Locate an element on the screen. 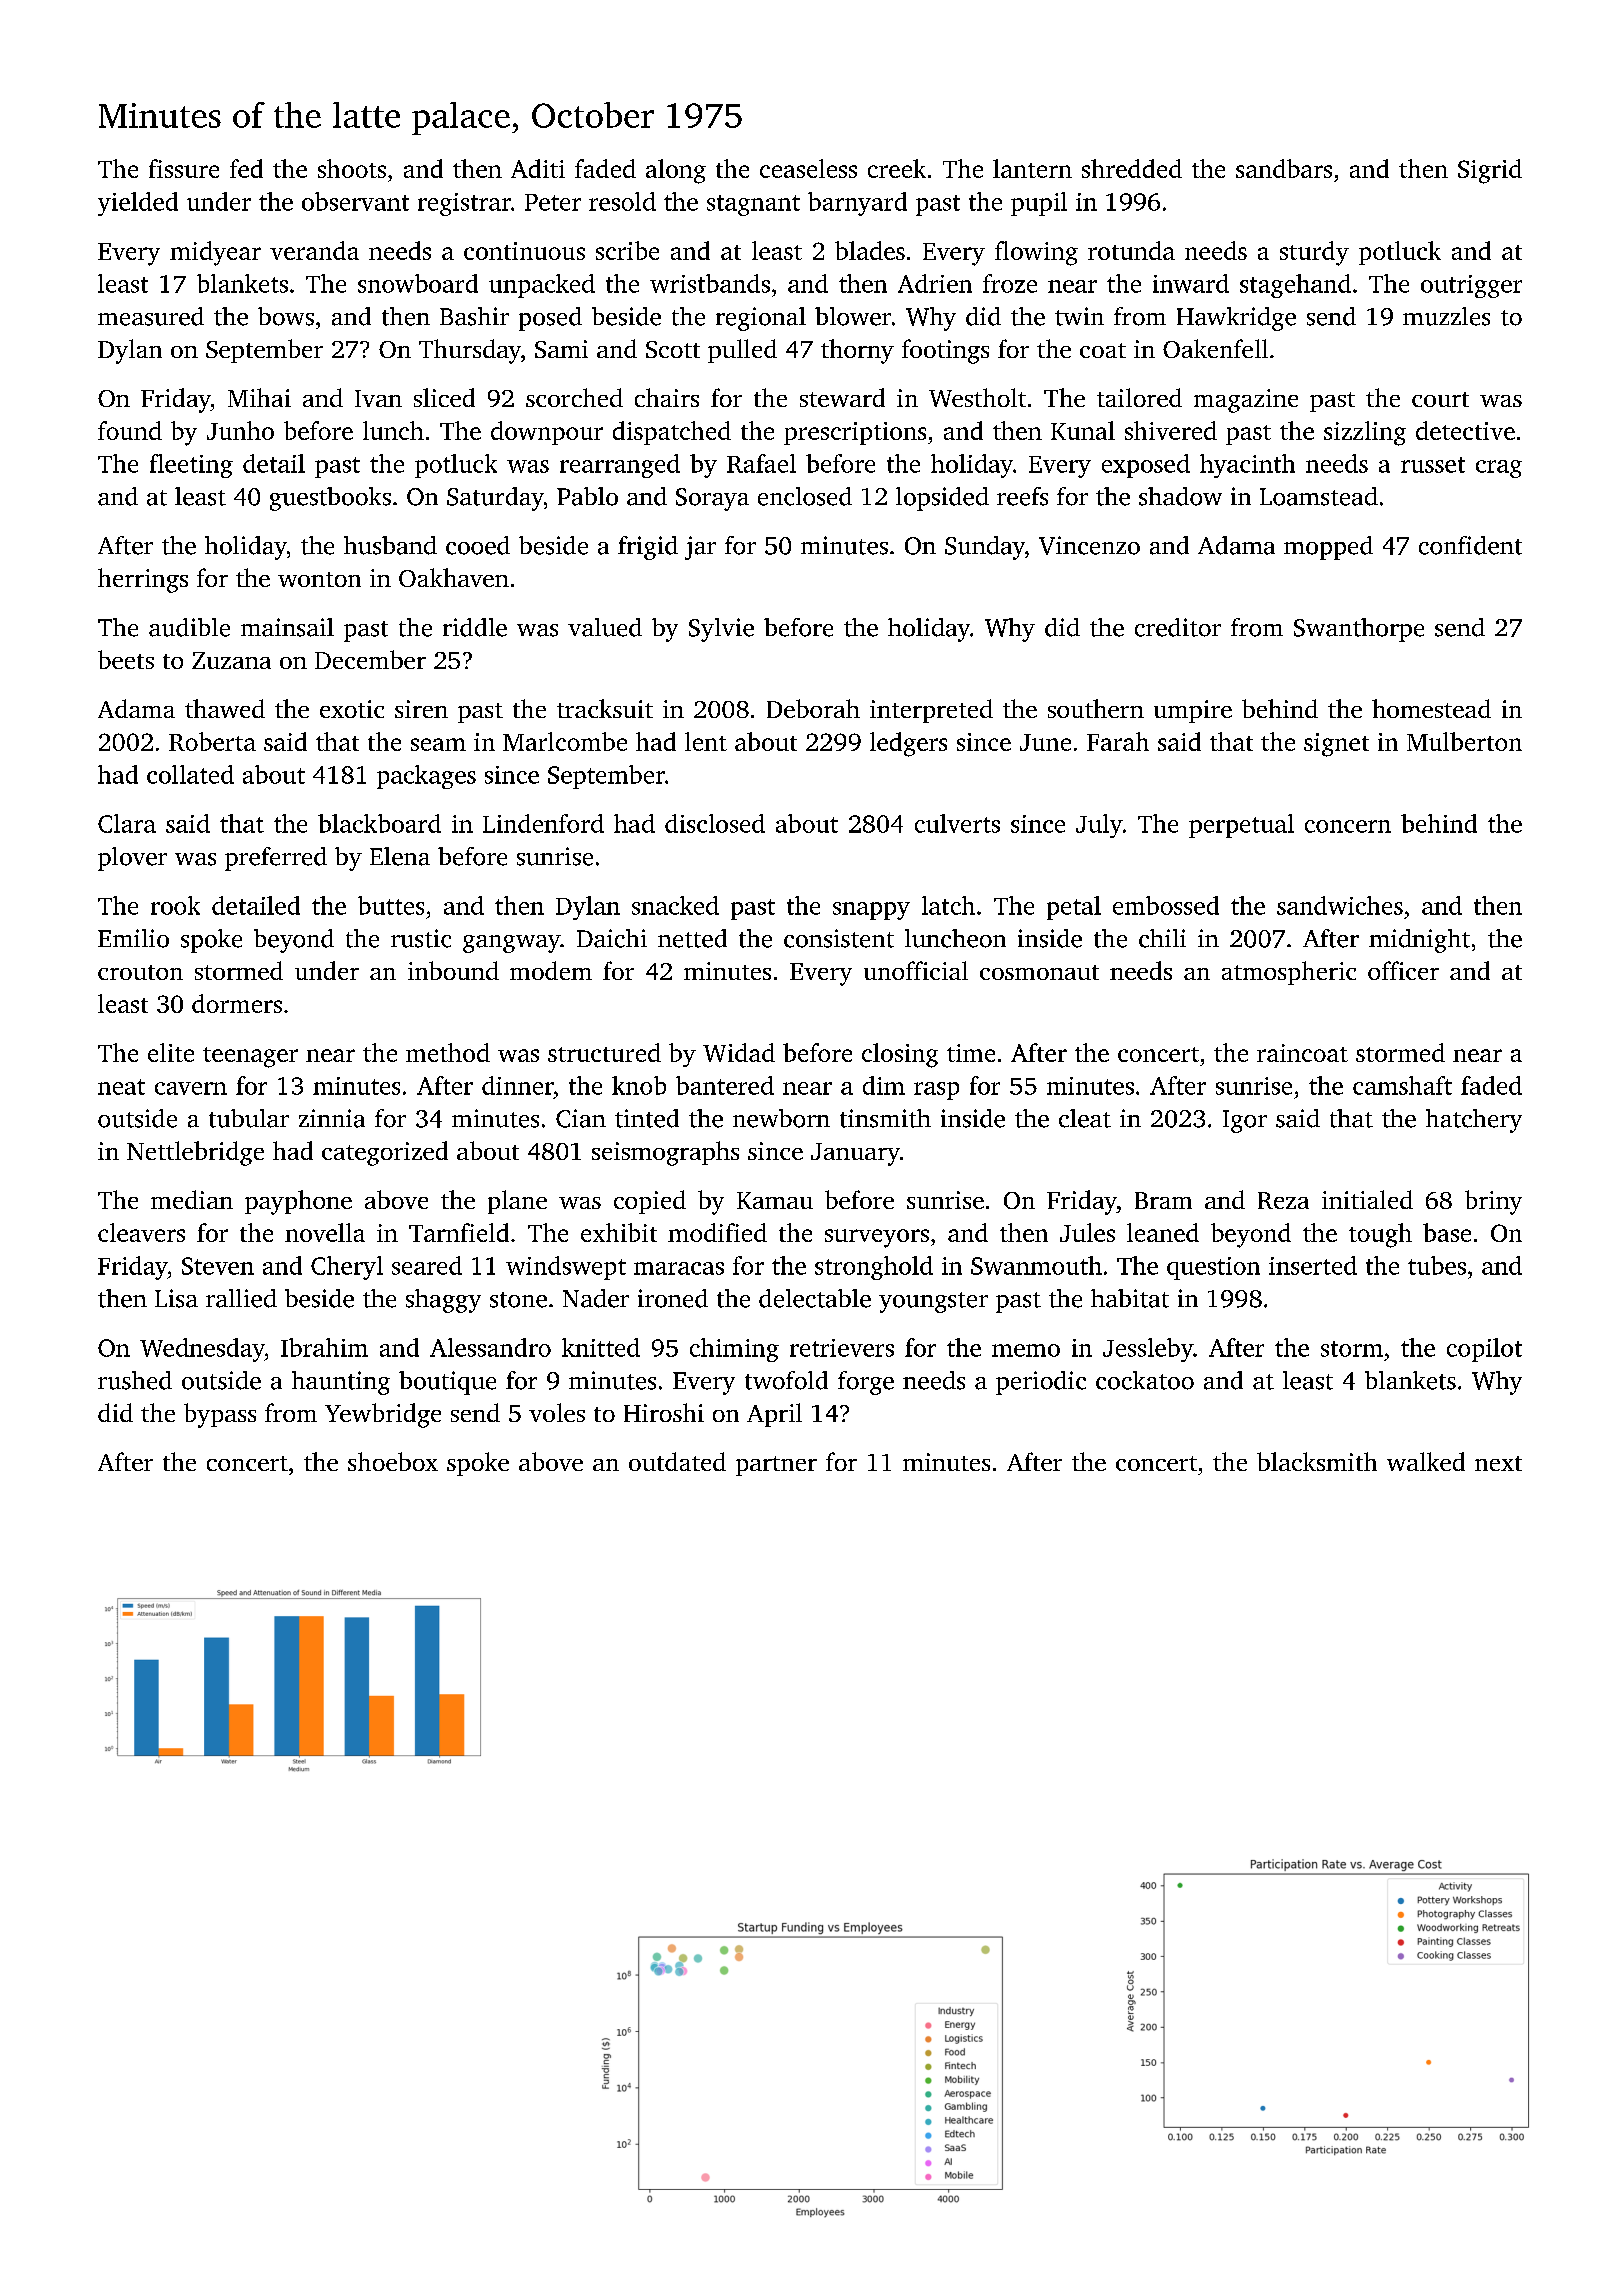  bantered is located at coordinates (725, 1085).
